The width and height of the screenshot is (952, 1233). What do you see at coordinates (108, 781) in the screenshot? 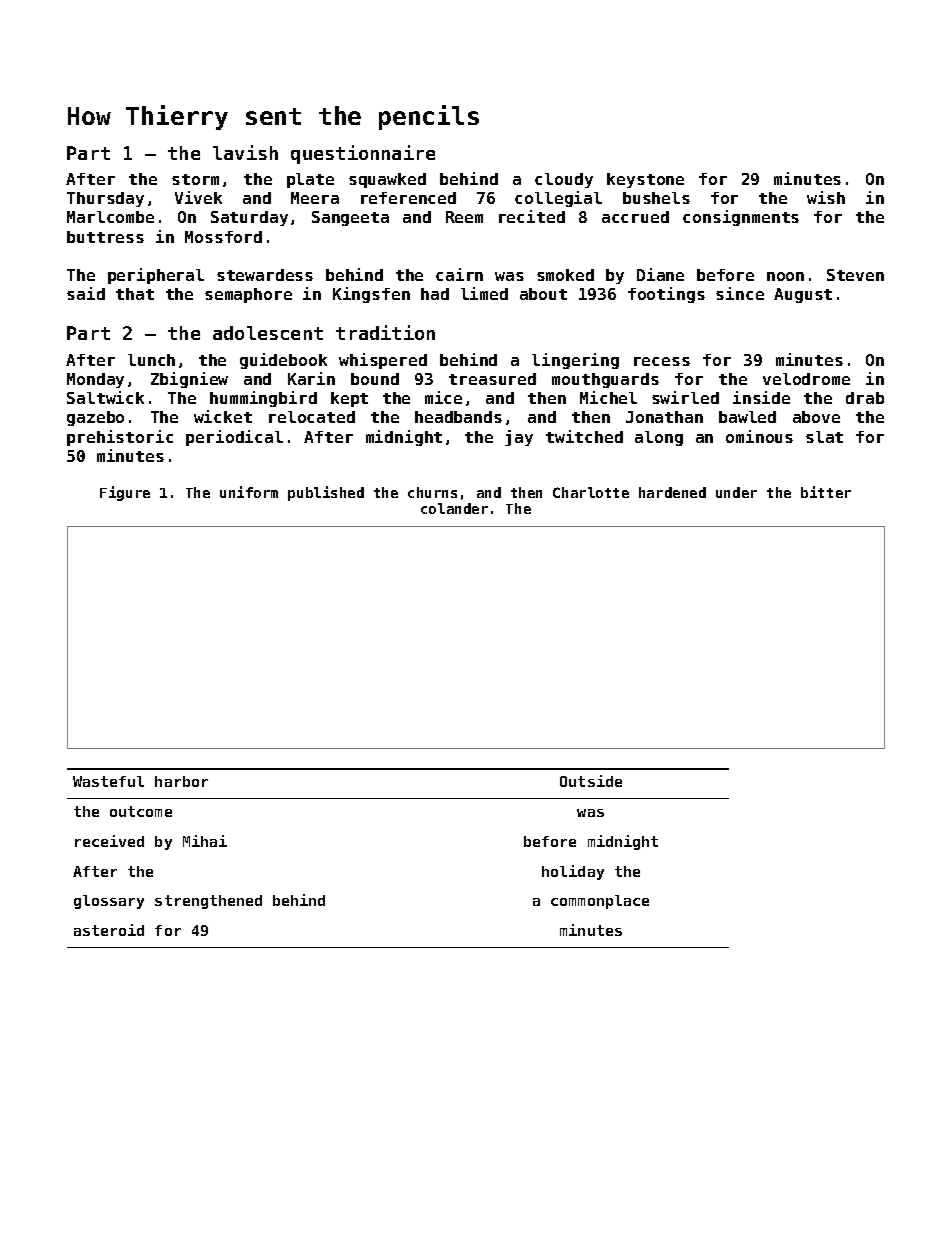
I see `Wasteful` at bounding box center [108, 781].
